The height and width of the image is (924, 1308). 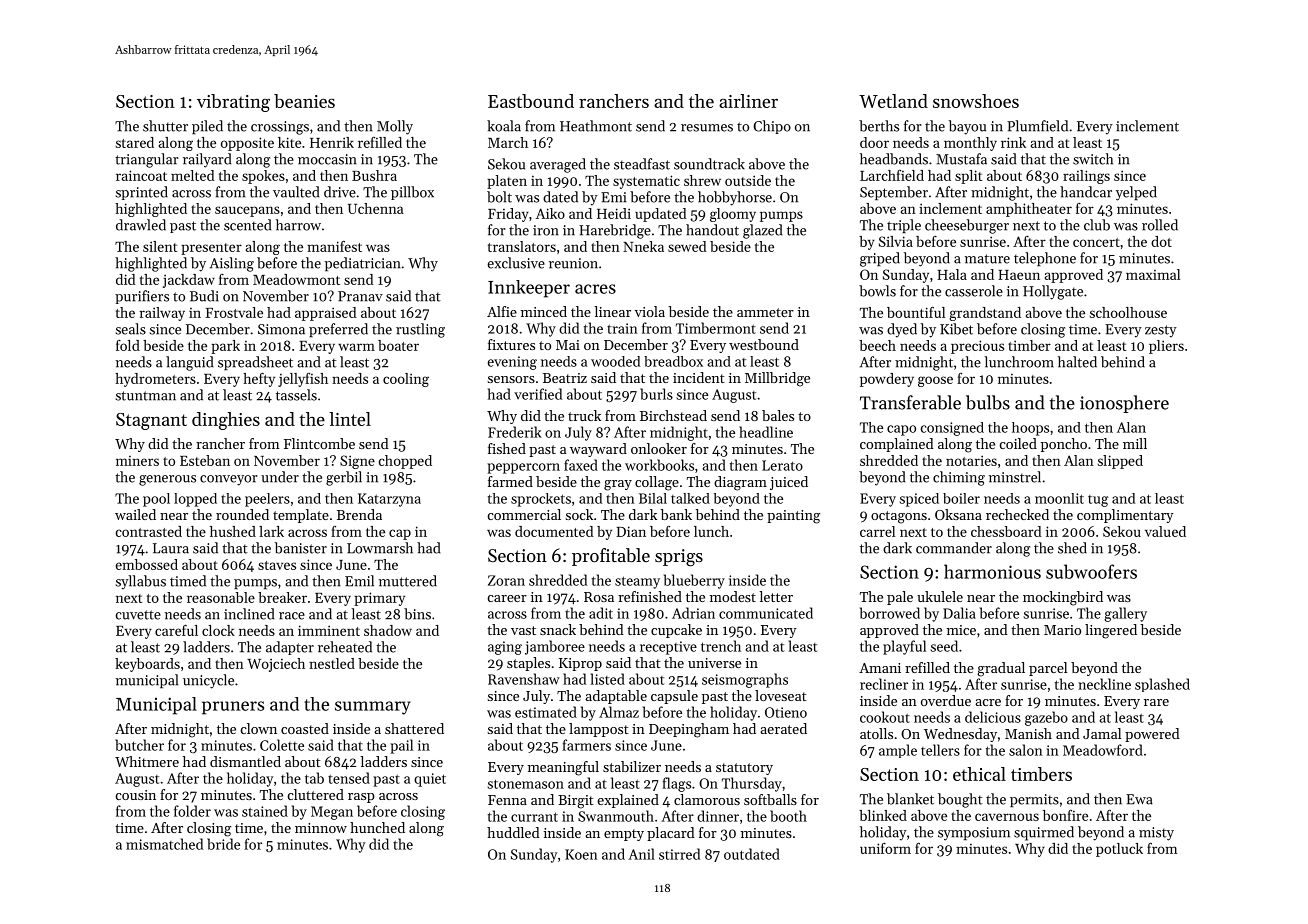 I want to click on gallery, so click(x=1125, y=614).
